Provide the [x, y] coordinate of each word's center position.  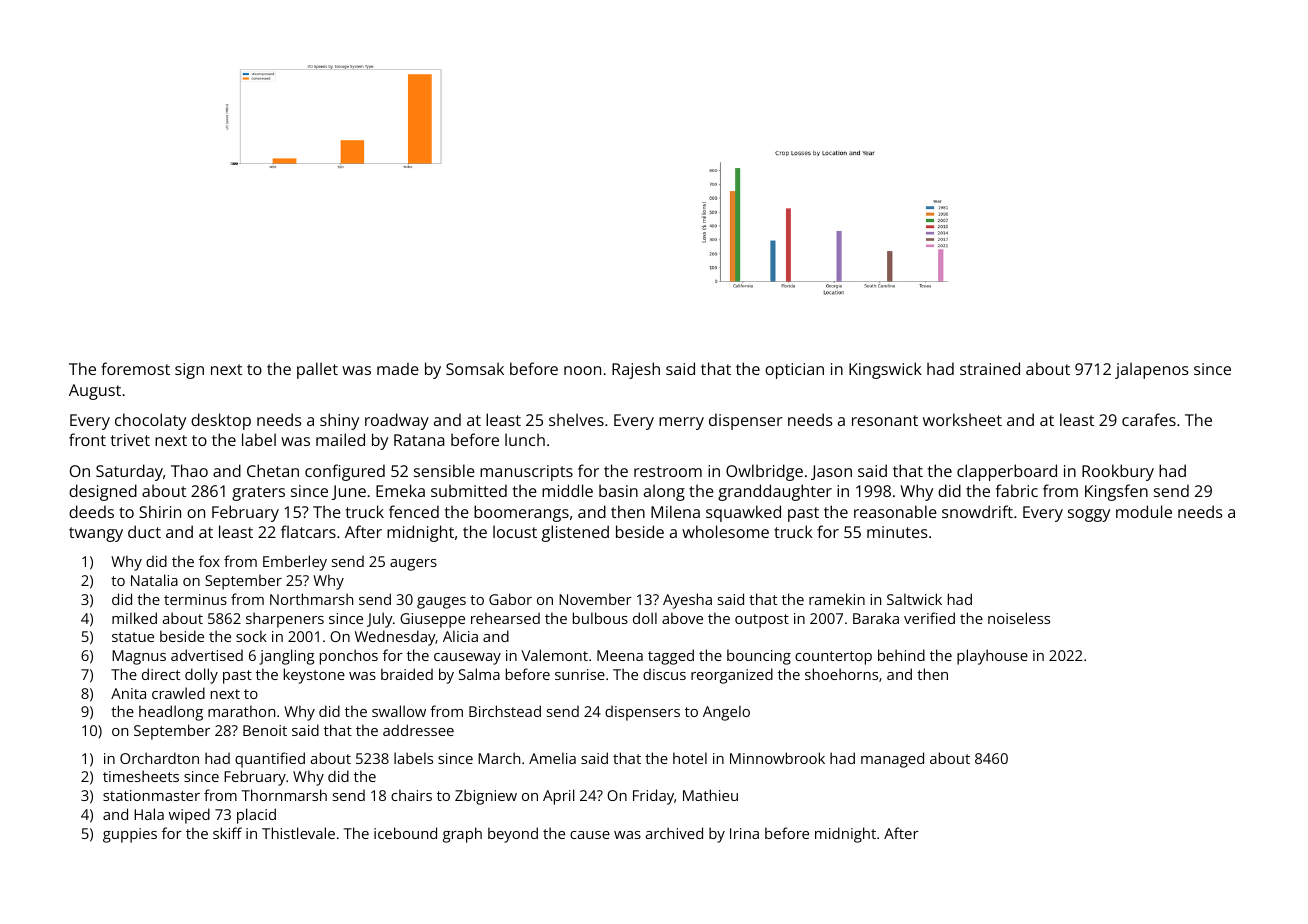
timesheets [141, 776]
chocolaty [150, 421]
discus [664, 674]
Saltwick [914, 599]
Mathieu [710, 795]
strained [990, 368]
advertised [207, 655]
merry [681, 423]
